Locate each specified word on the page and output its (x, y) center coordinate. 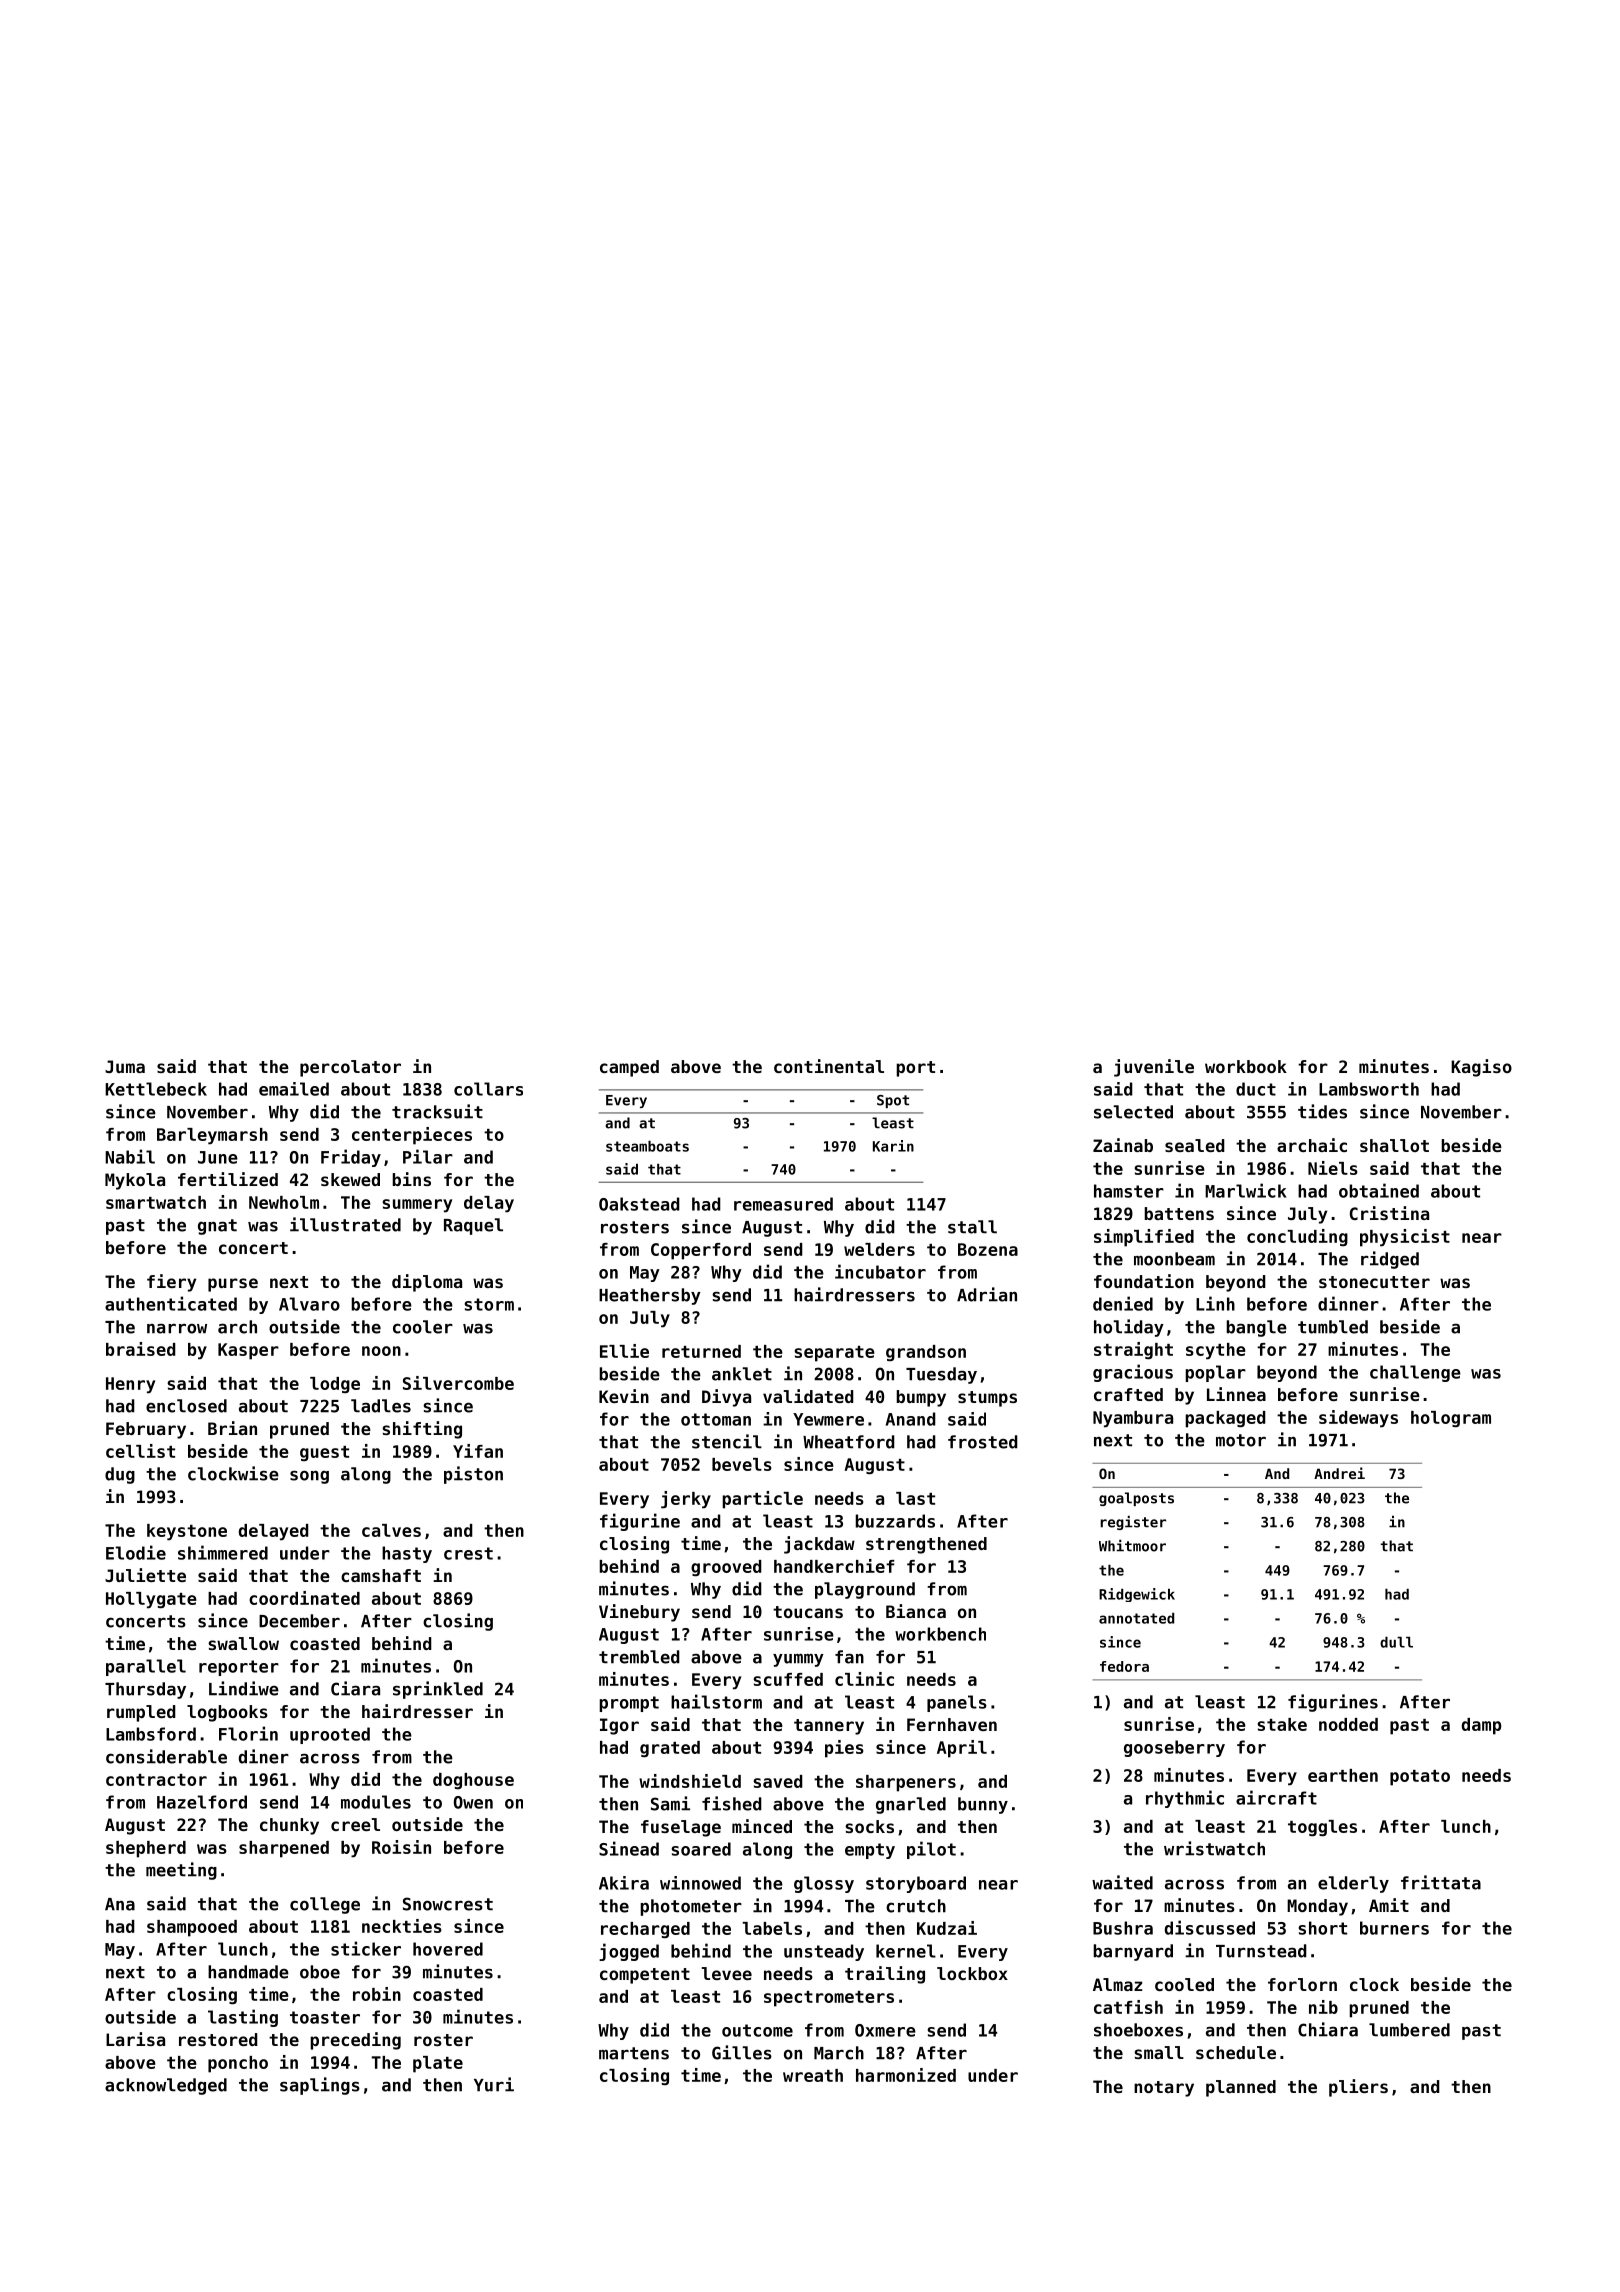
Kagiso (1481, 1068)
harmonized (906, 2075)
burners (1394, 1928)
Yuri (494, 2084)
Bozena (988, 1249)
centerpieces (412, 1136)
